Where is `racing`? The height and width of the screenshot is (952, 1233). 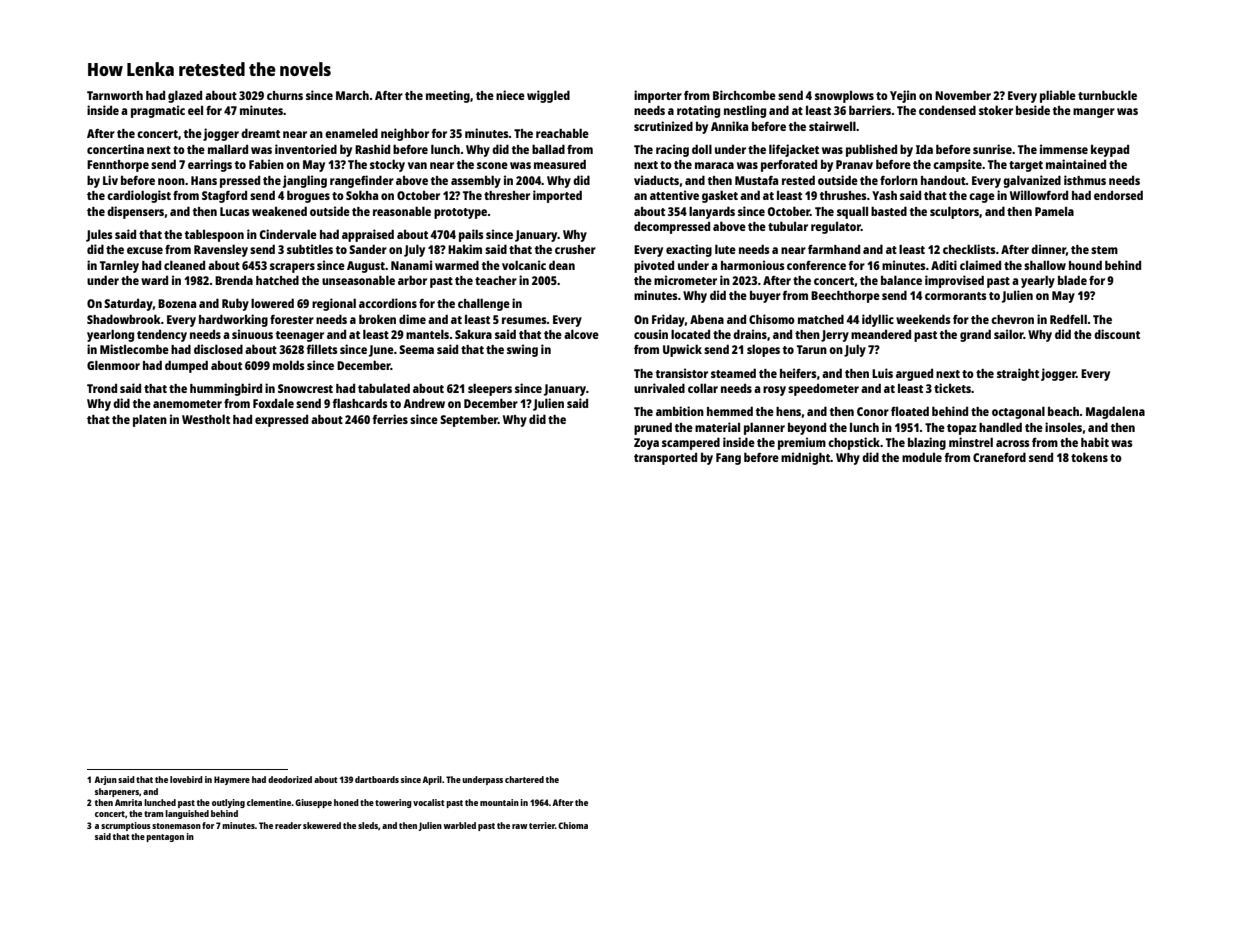 racing is located at coordinates (672, 150).
